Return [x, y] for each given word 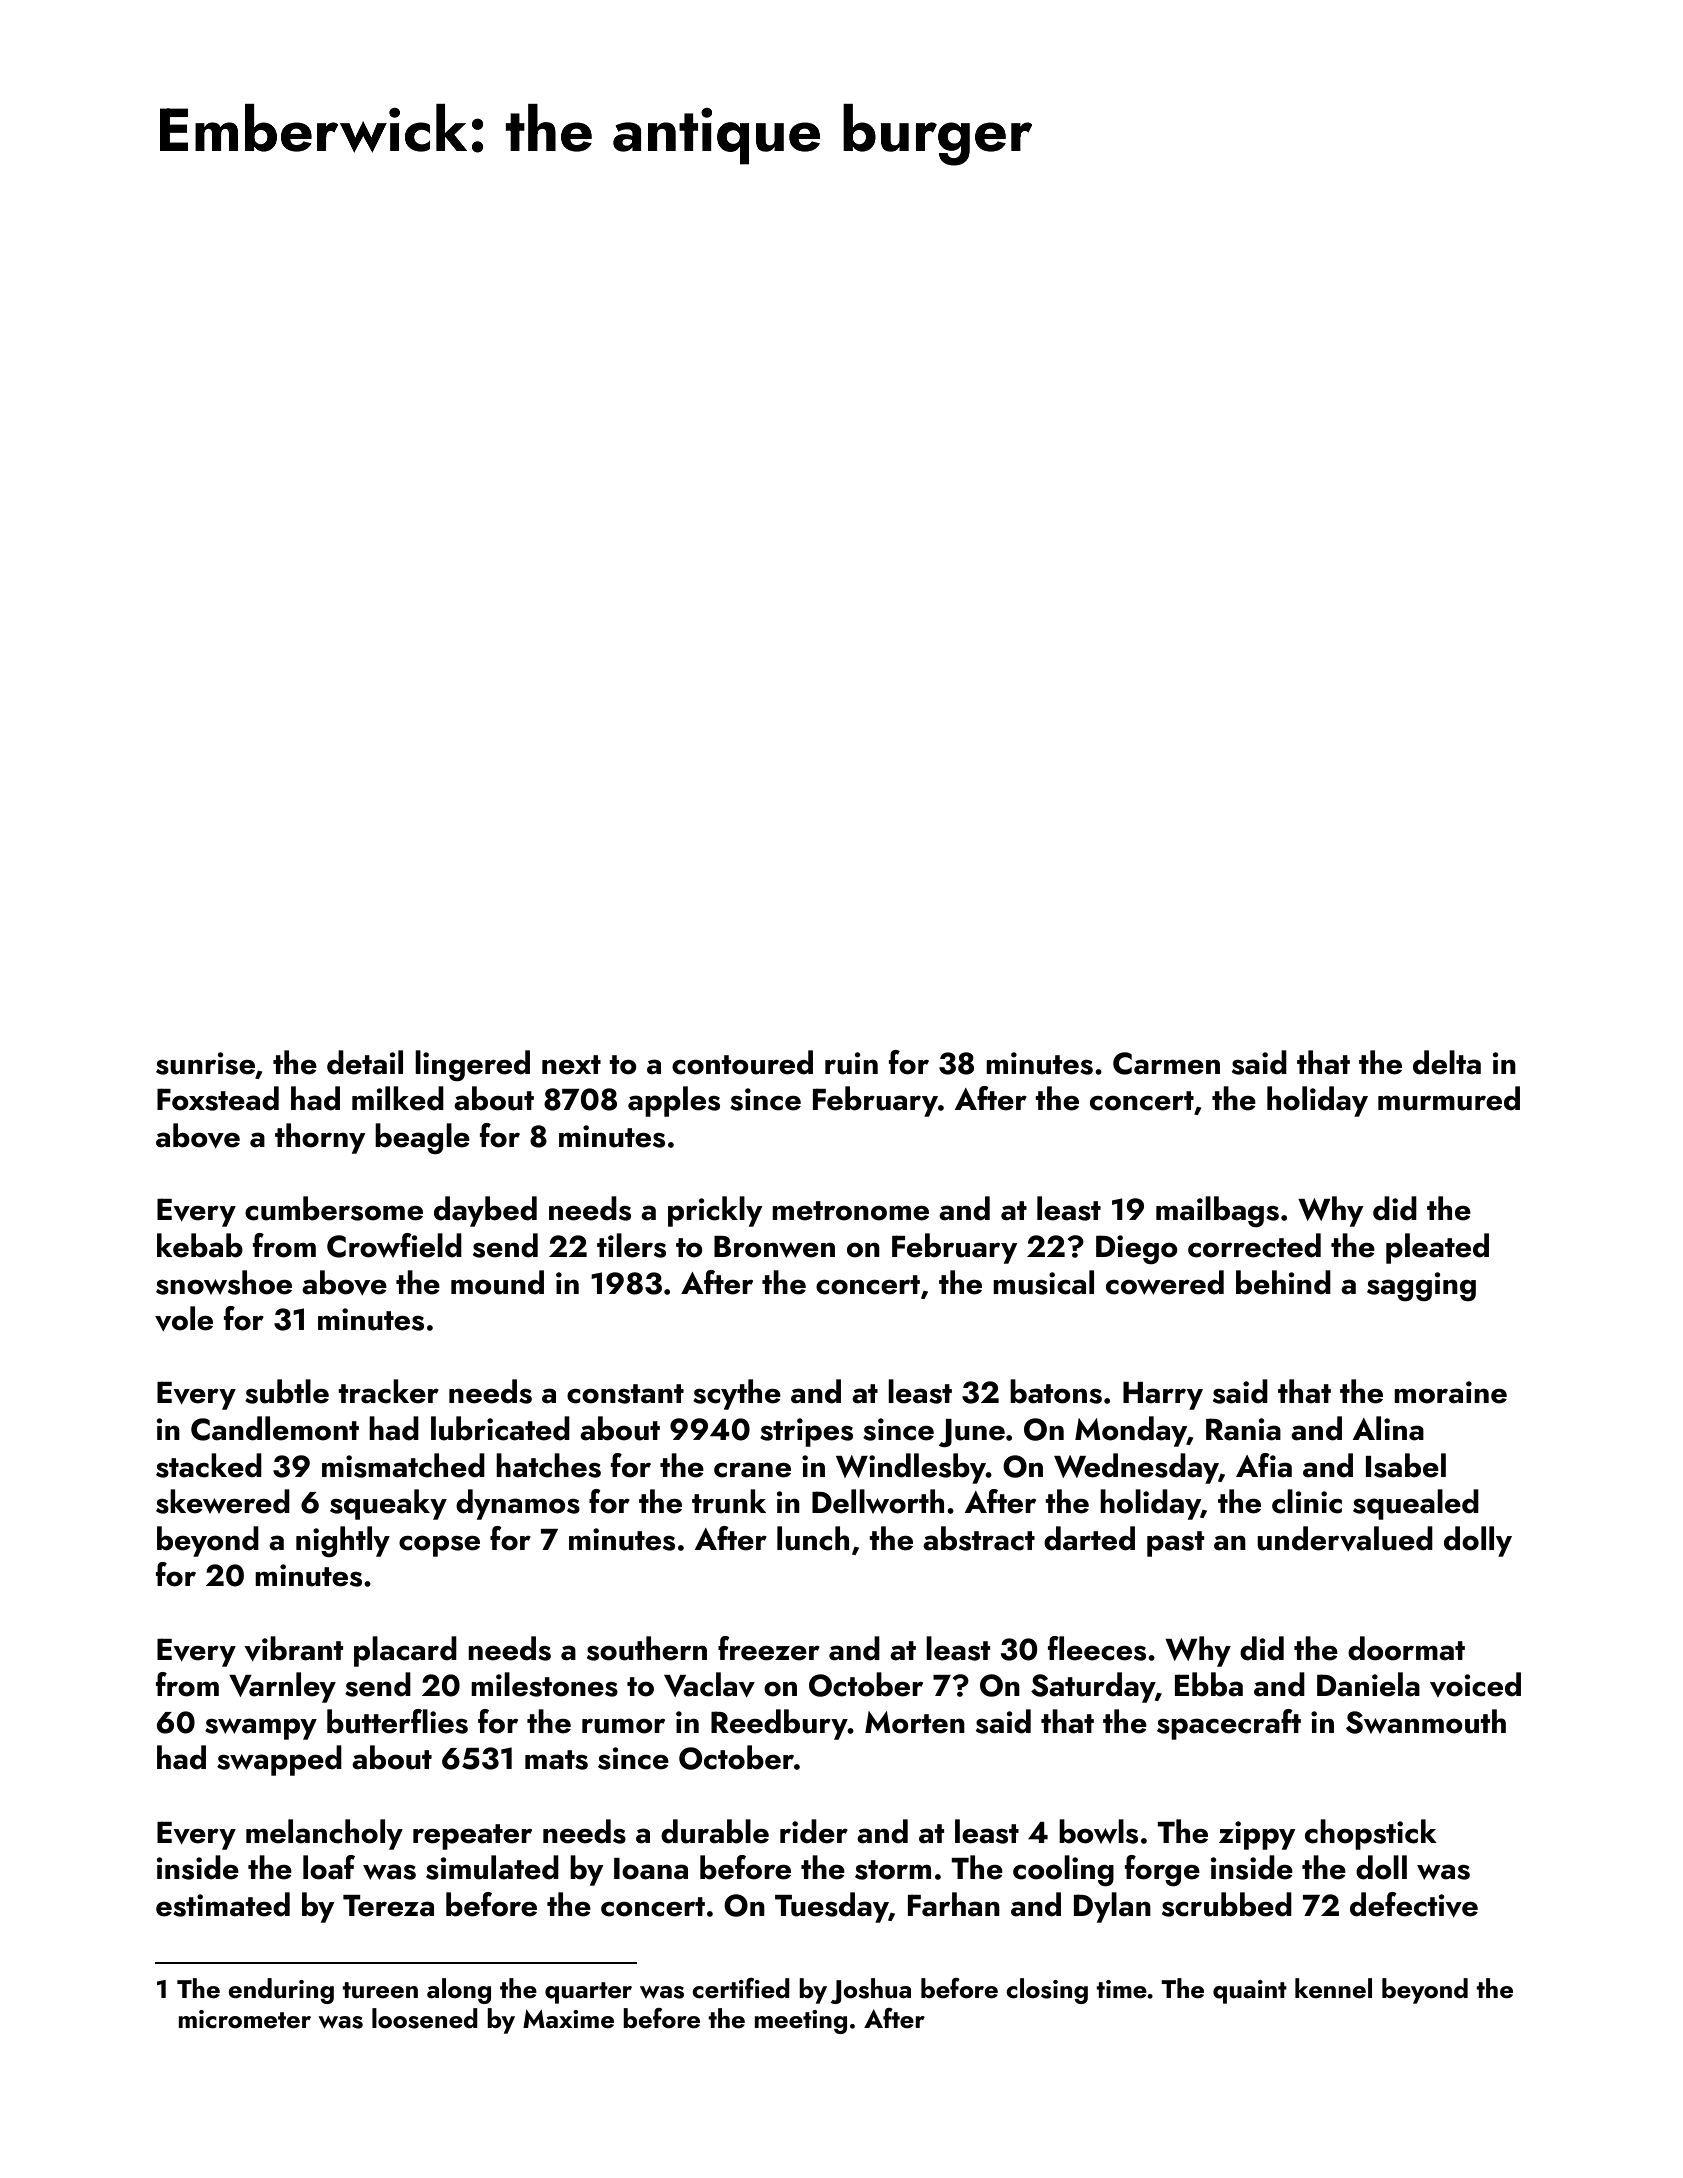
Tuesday [832, 1907]
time [1121, 1989]
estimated [223, 1904]
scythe [737, 1394]
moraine [1450, 1392]
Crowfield [394, 1245]
